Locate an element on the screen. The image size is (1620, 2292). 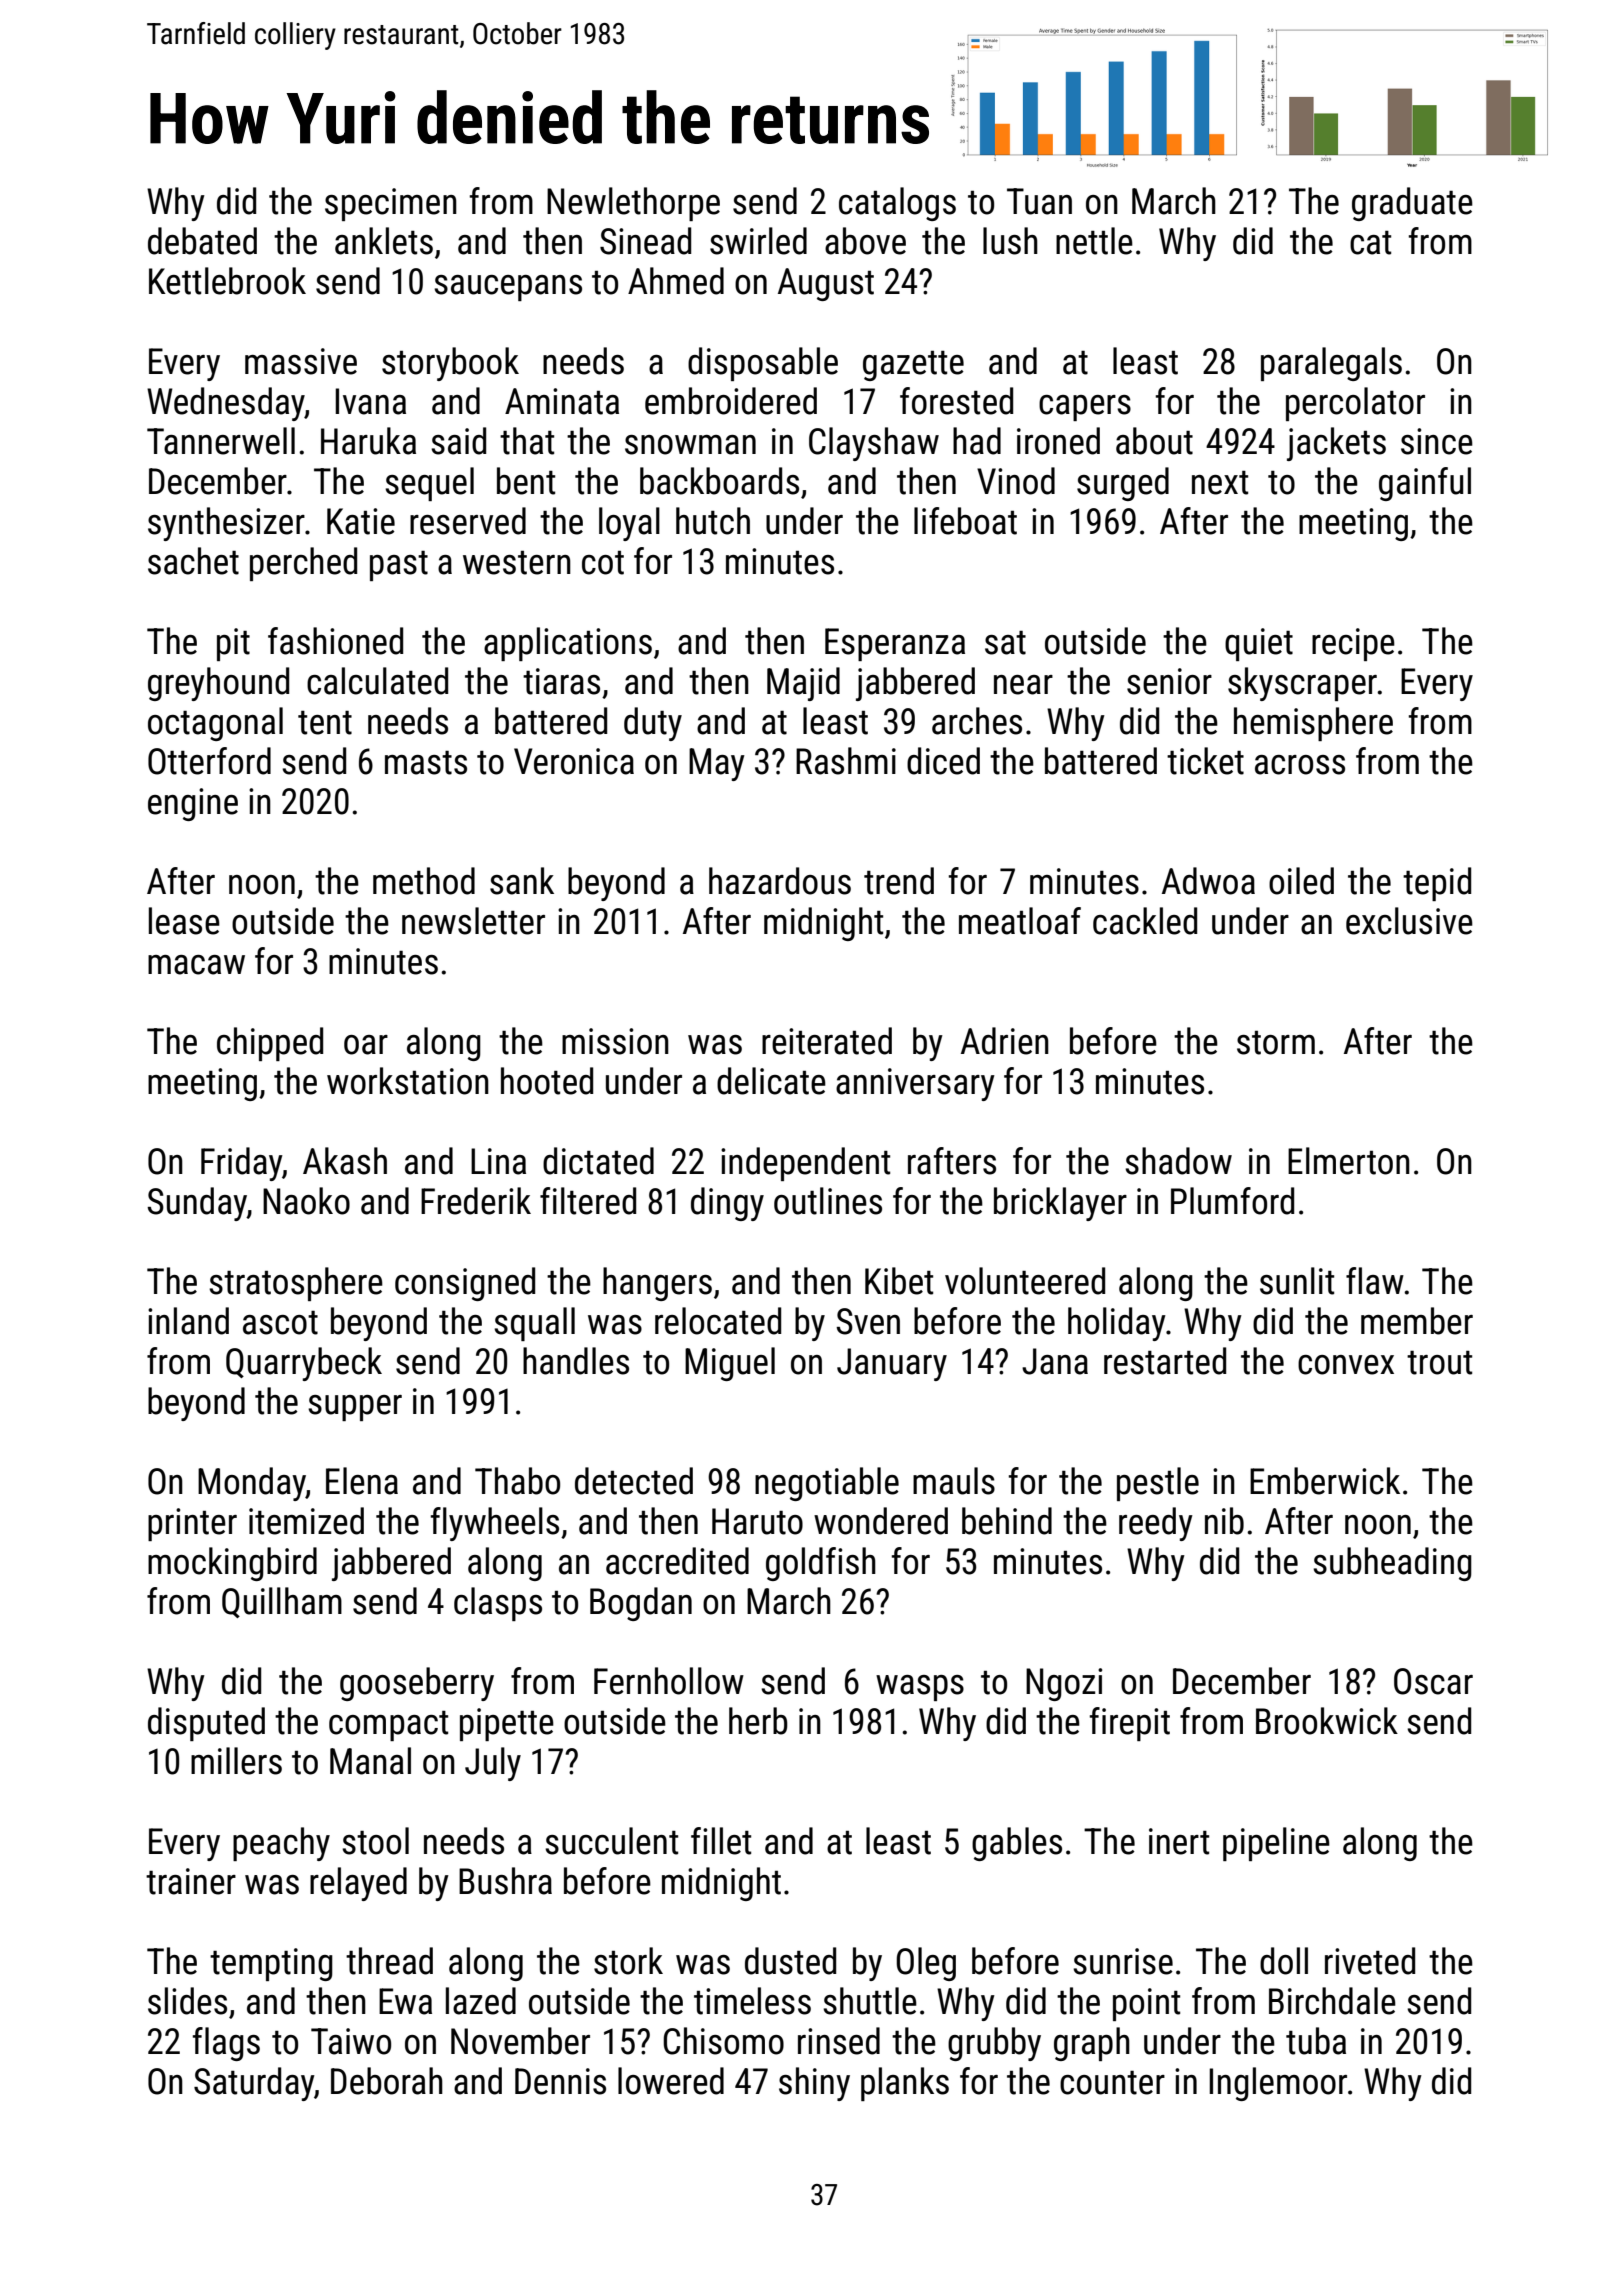
debated is located at coordinates (202, 241).
